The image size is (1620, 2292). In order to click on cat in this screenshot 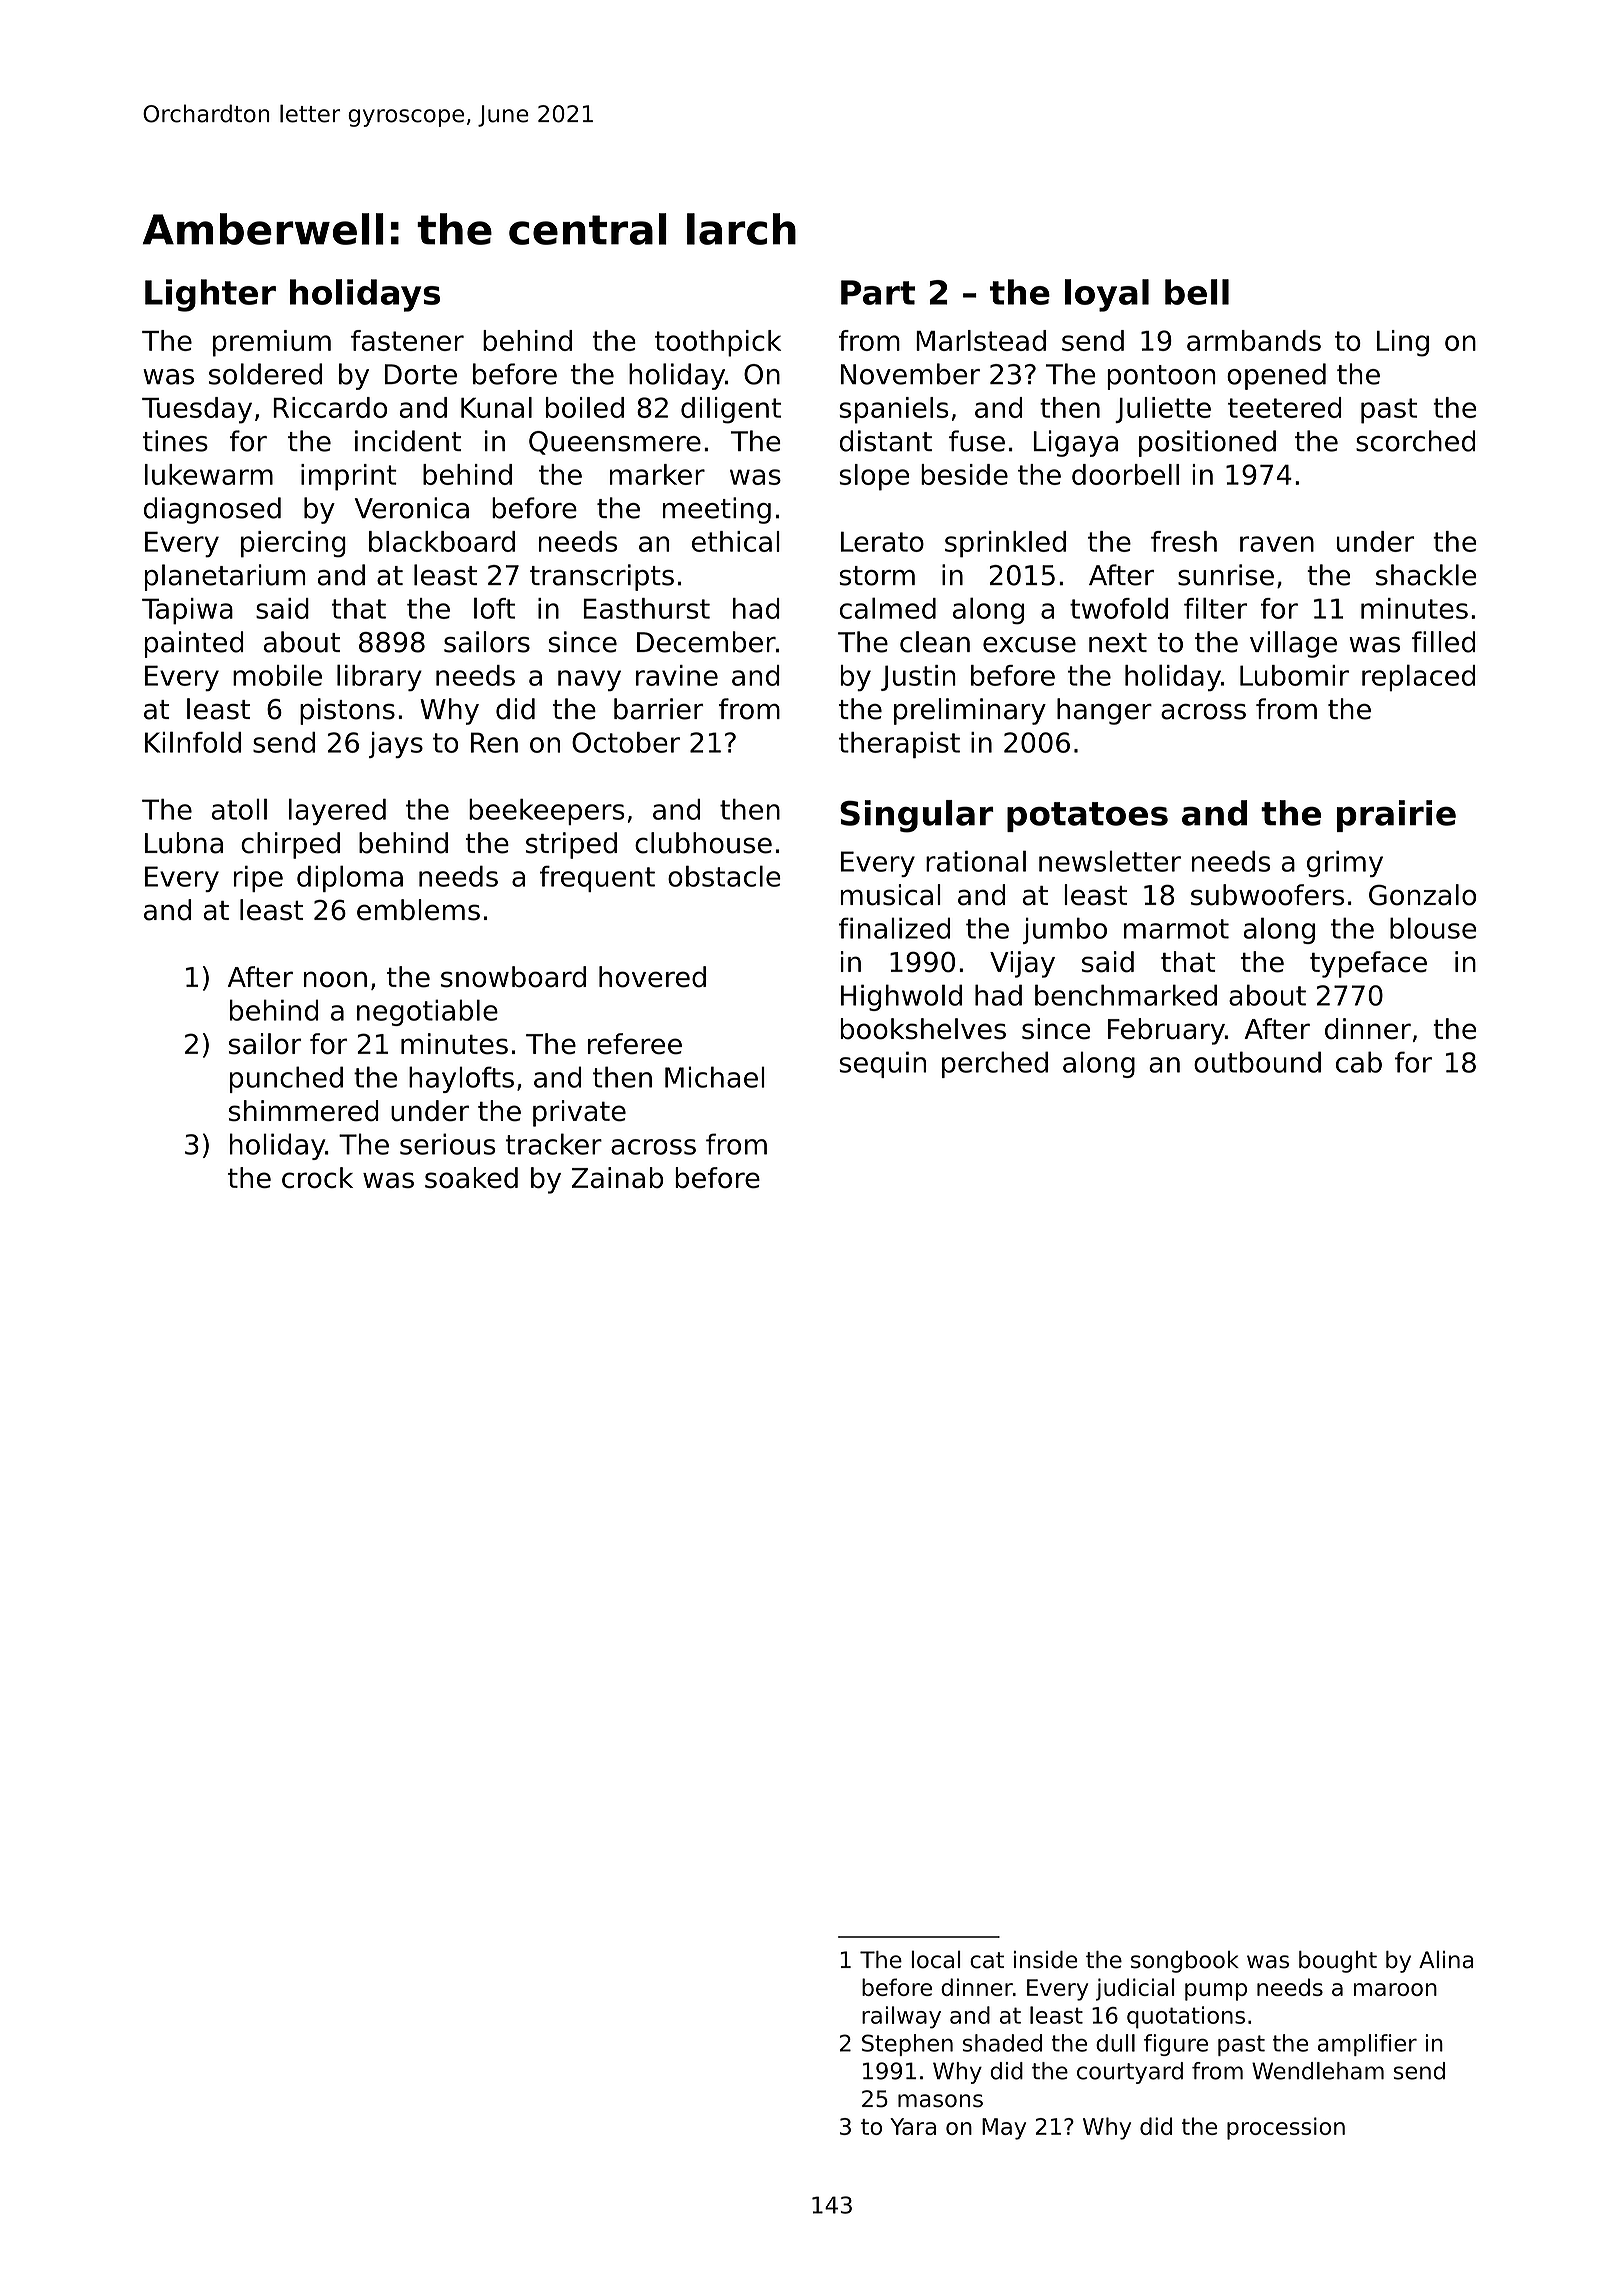, I will do `click(987, 1960)`.
